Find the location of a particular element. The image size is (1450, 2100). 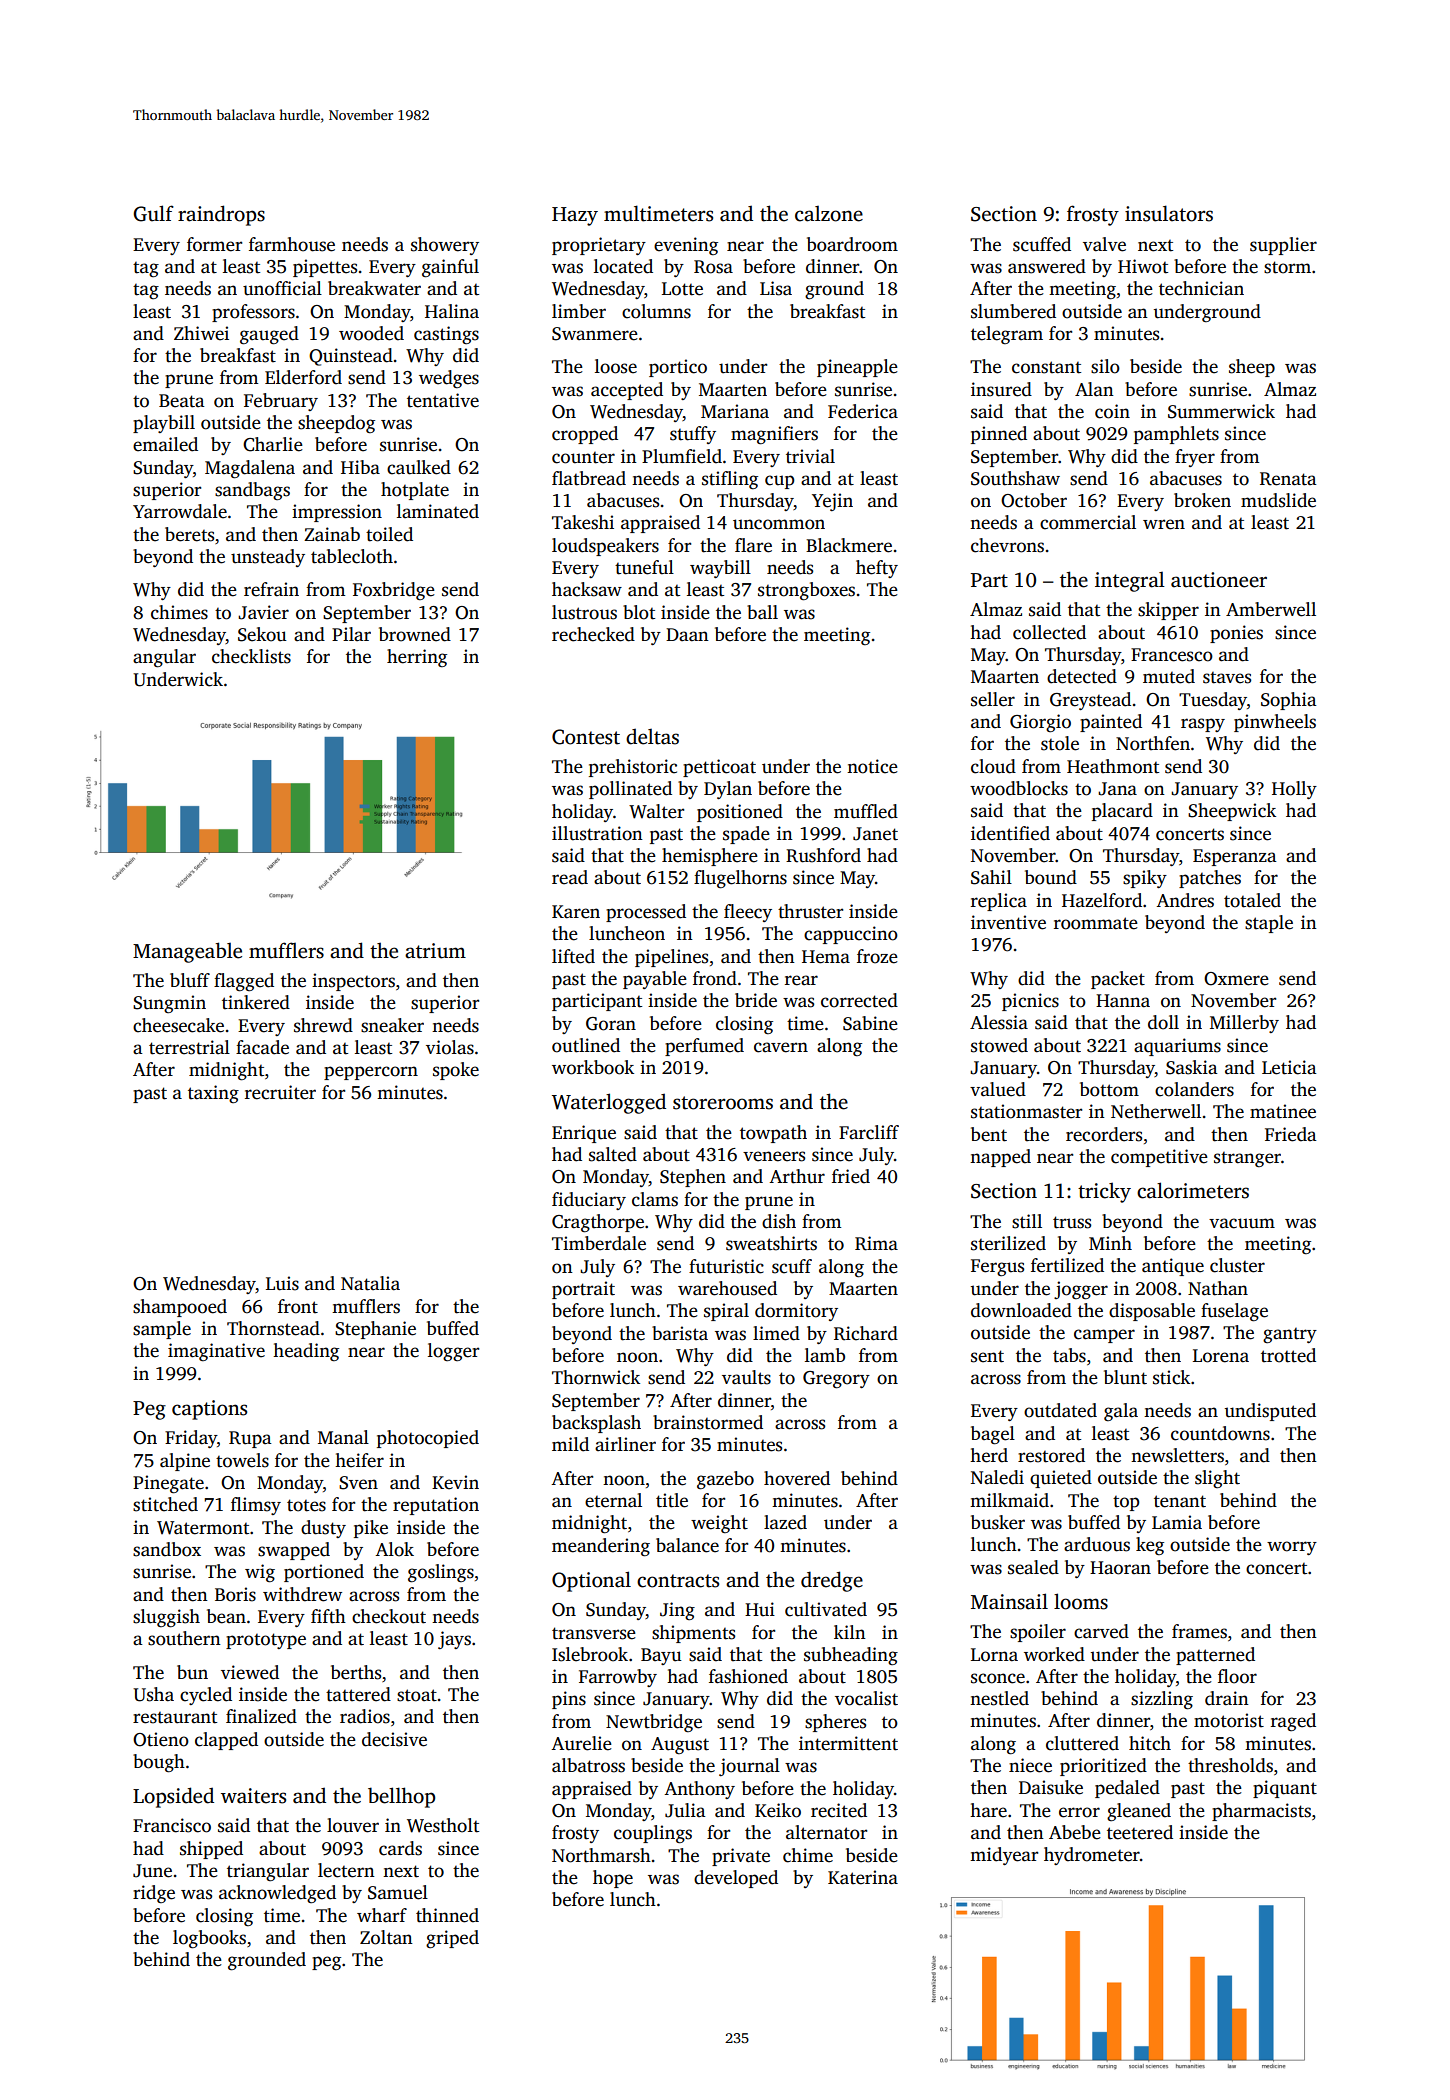

developed is located at coordinates (736, 1879).
